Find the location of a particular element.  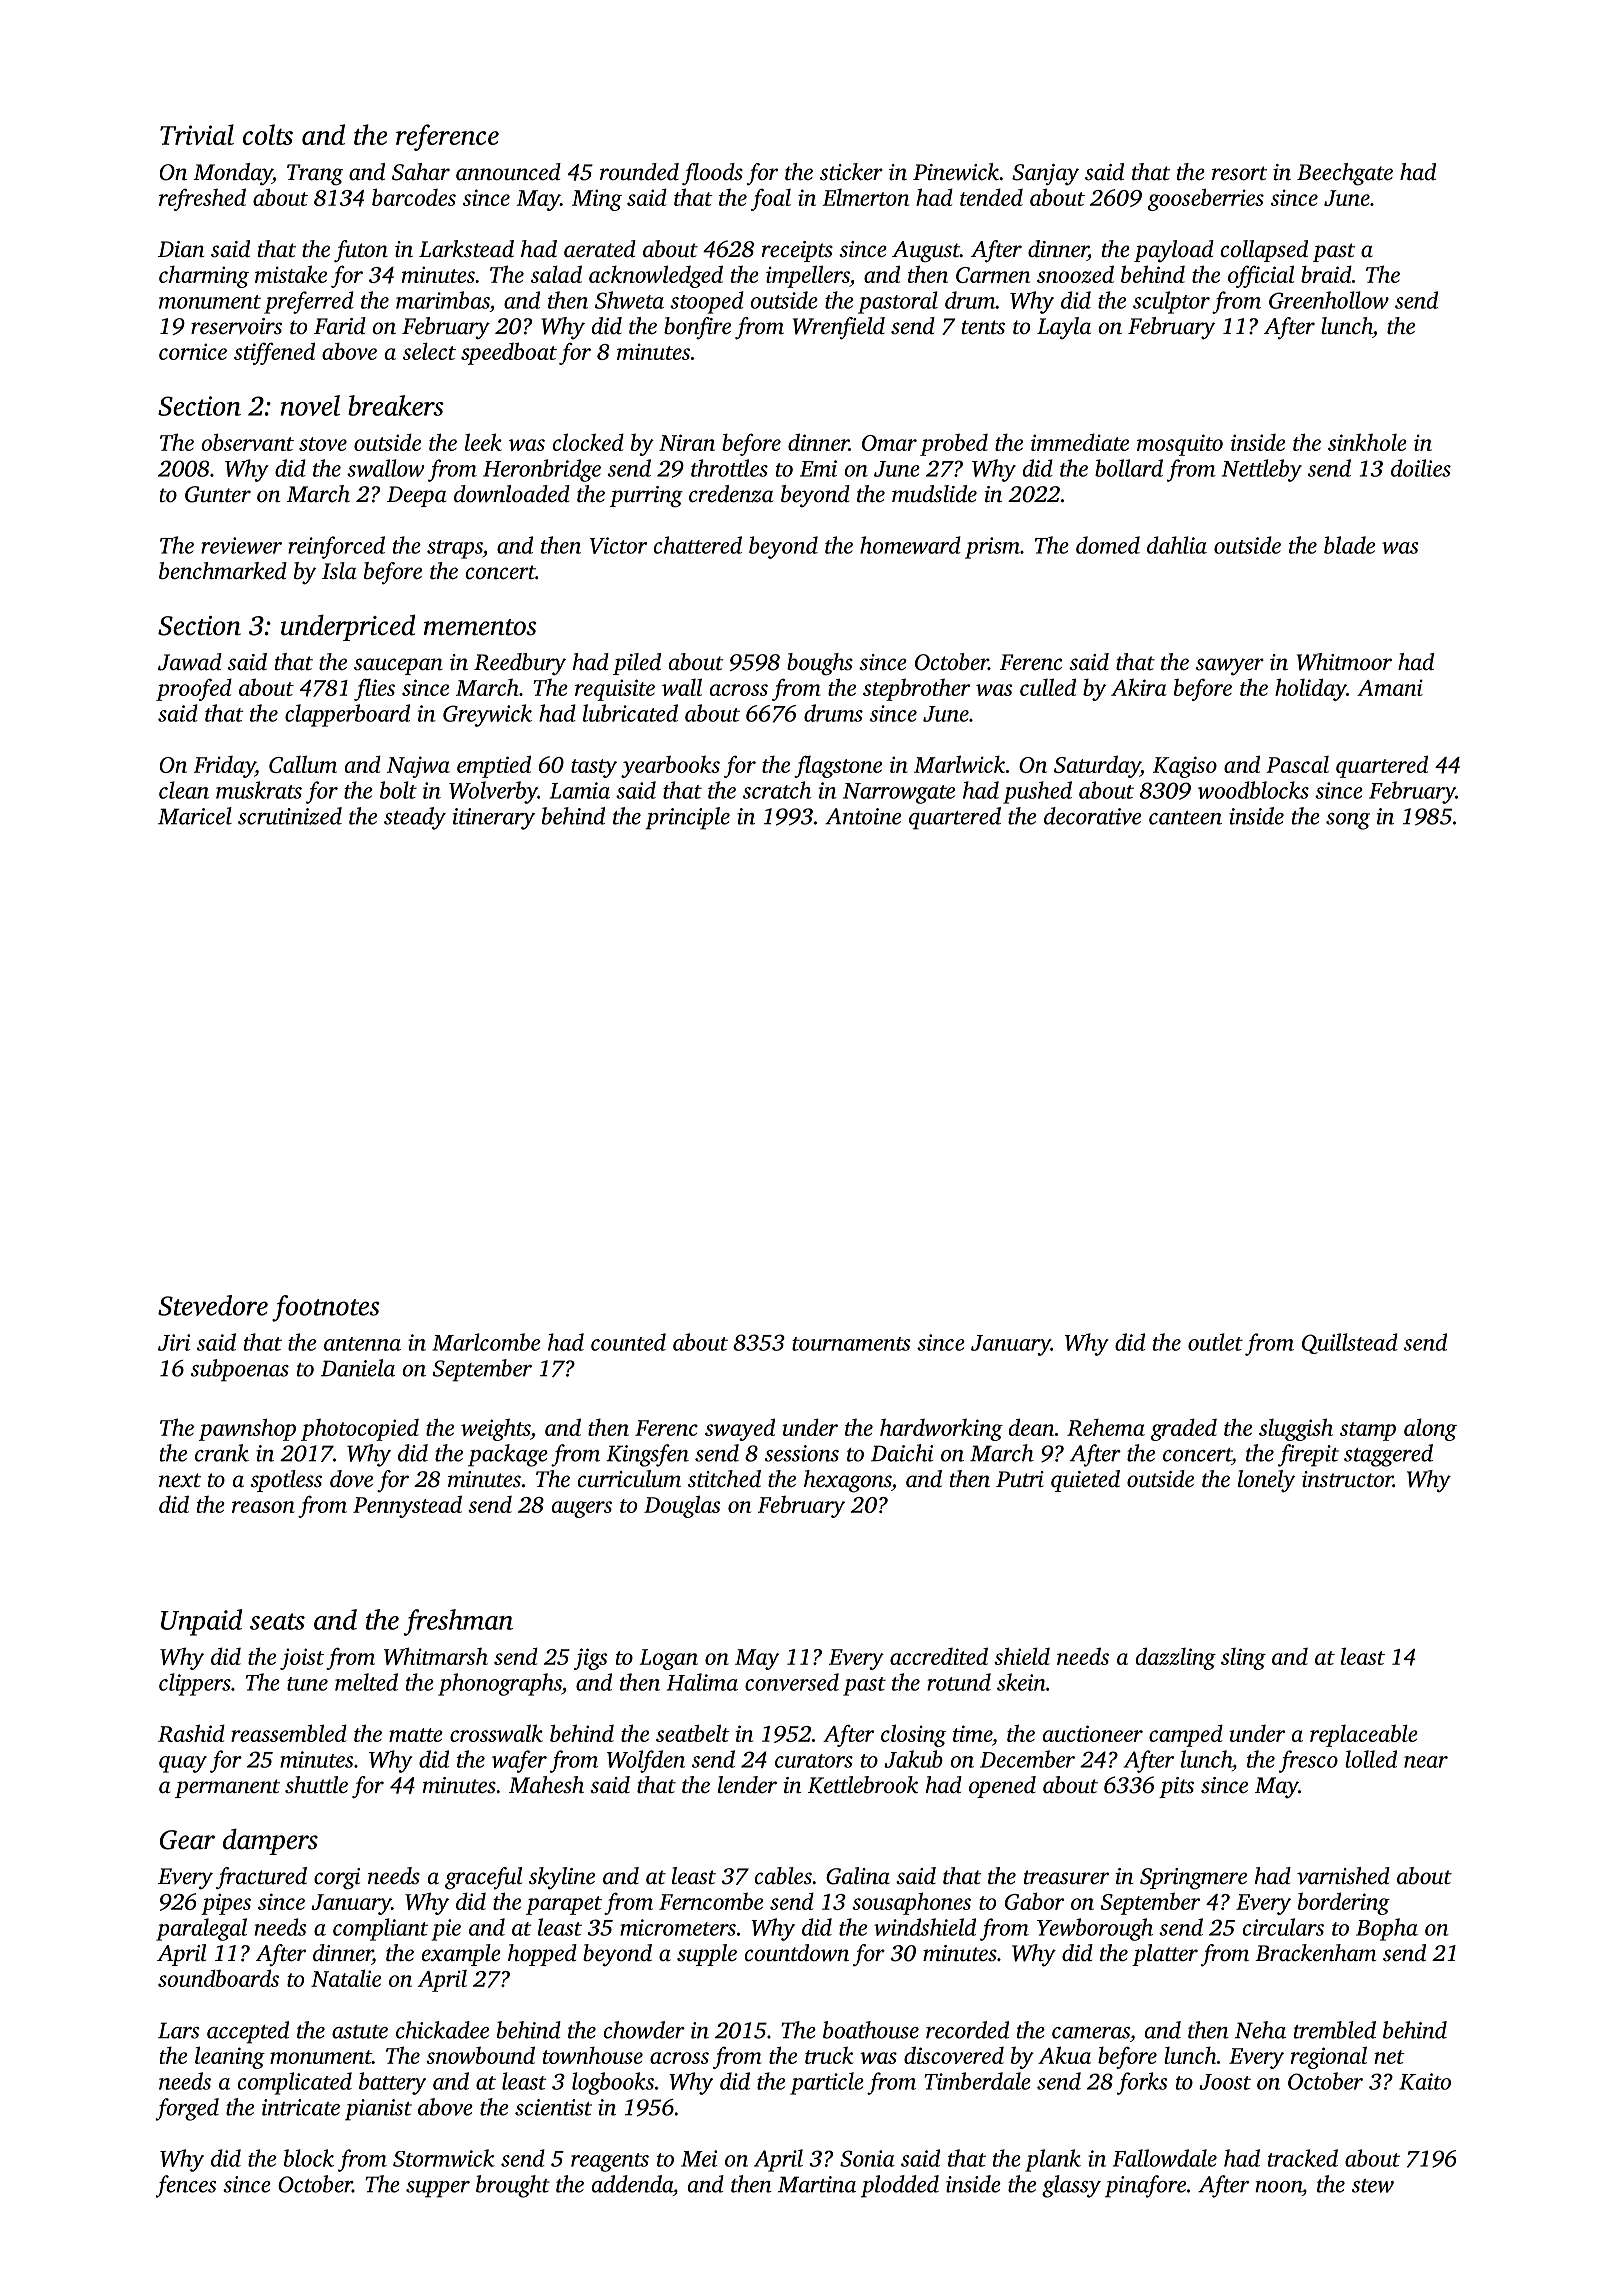

song is located at coordinates (1348, 821).
